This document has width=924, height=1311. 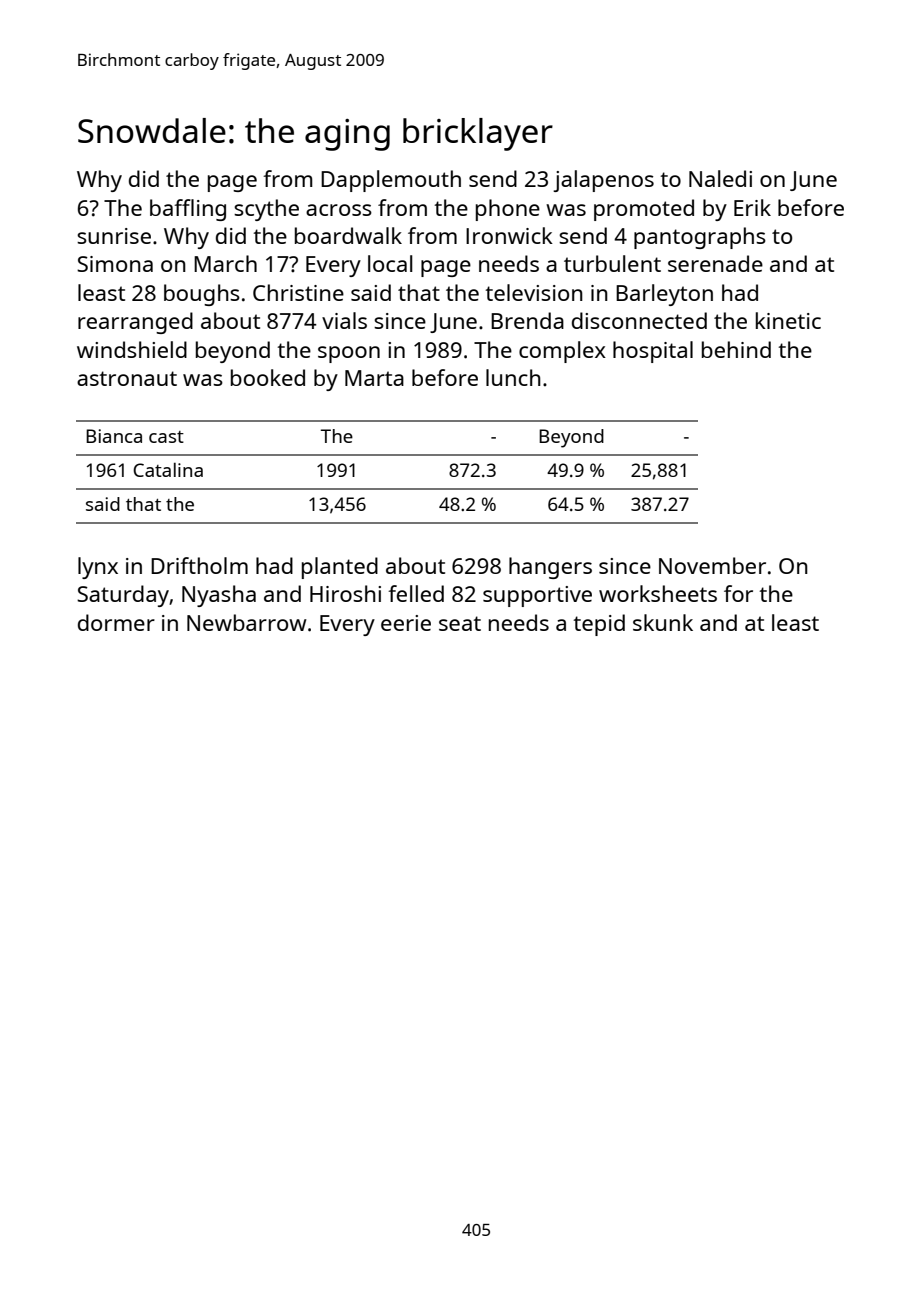 I want to click on baffling, so click(x=188, y=210).
